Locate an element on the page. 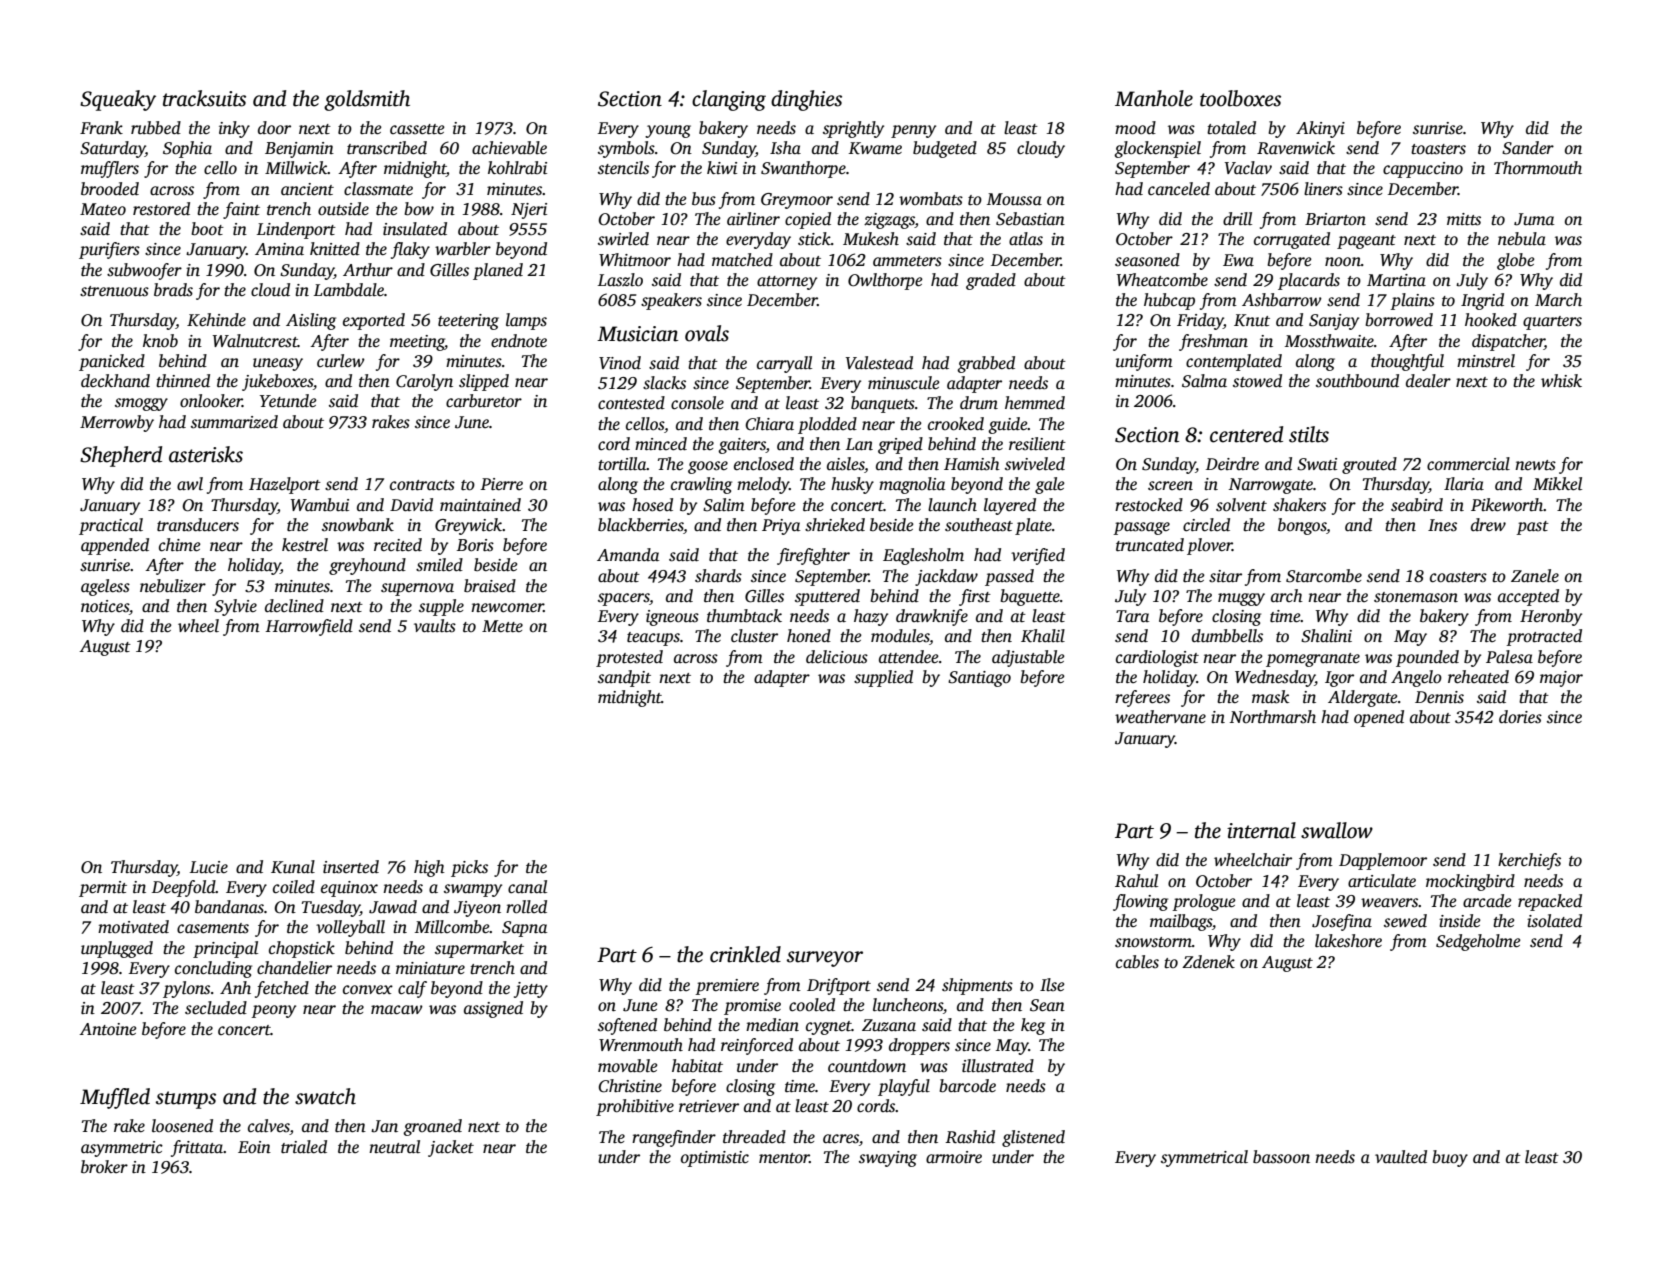 This document has width=1663, height=1285. goldsmith is located at coordinates (367, 100).
